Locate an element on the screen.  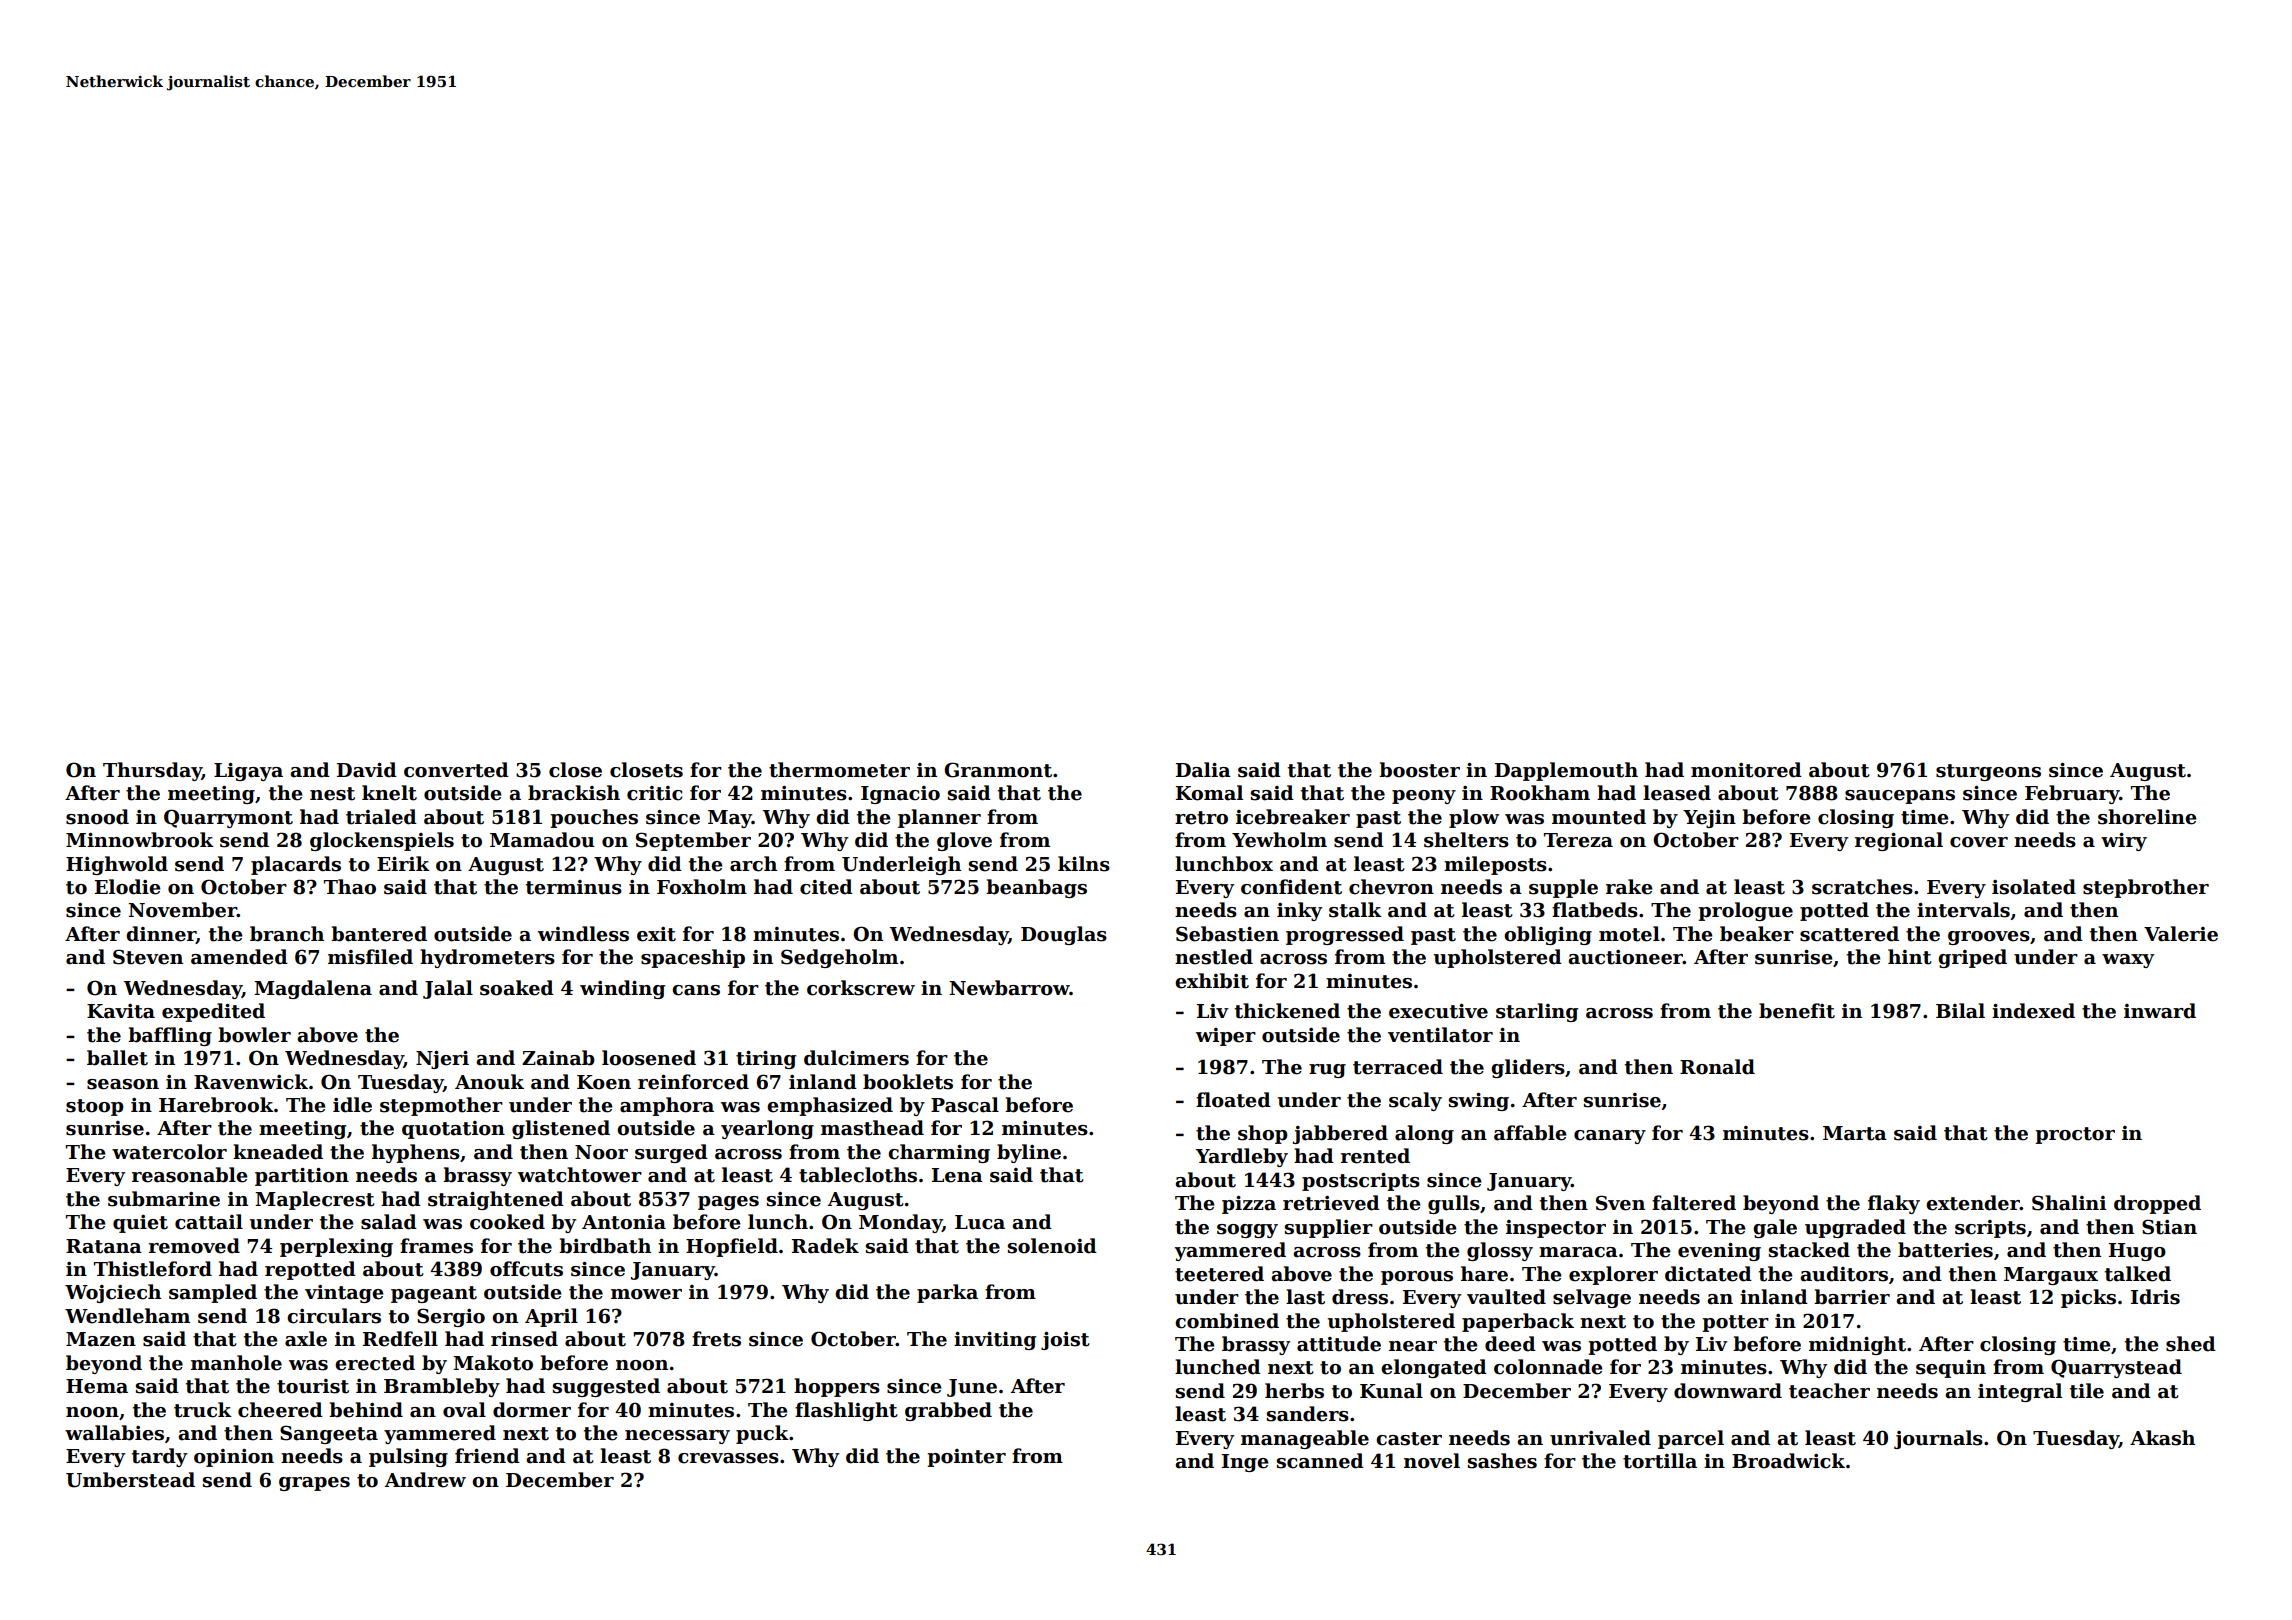
leased is located at coordinates (1677, 793).
